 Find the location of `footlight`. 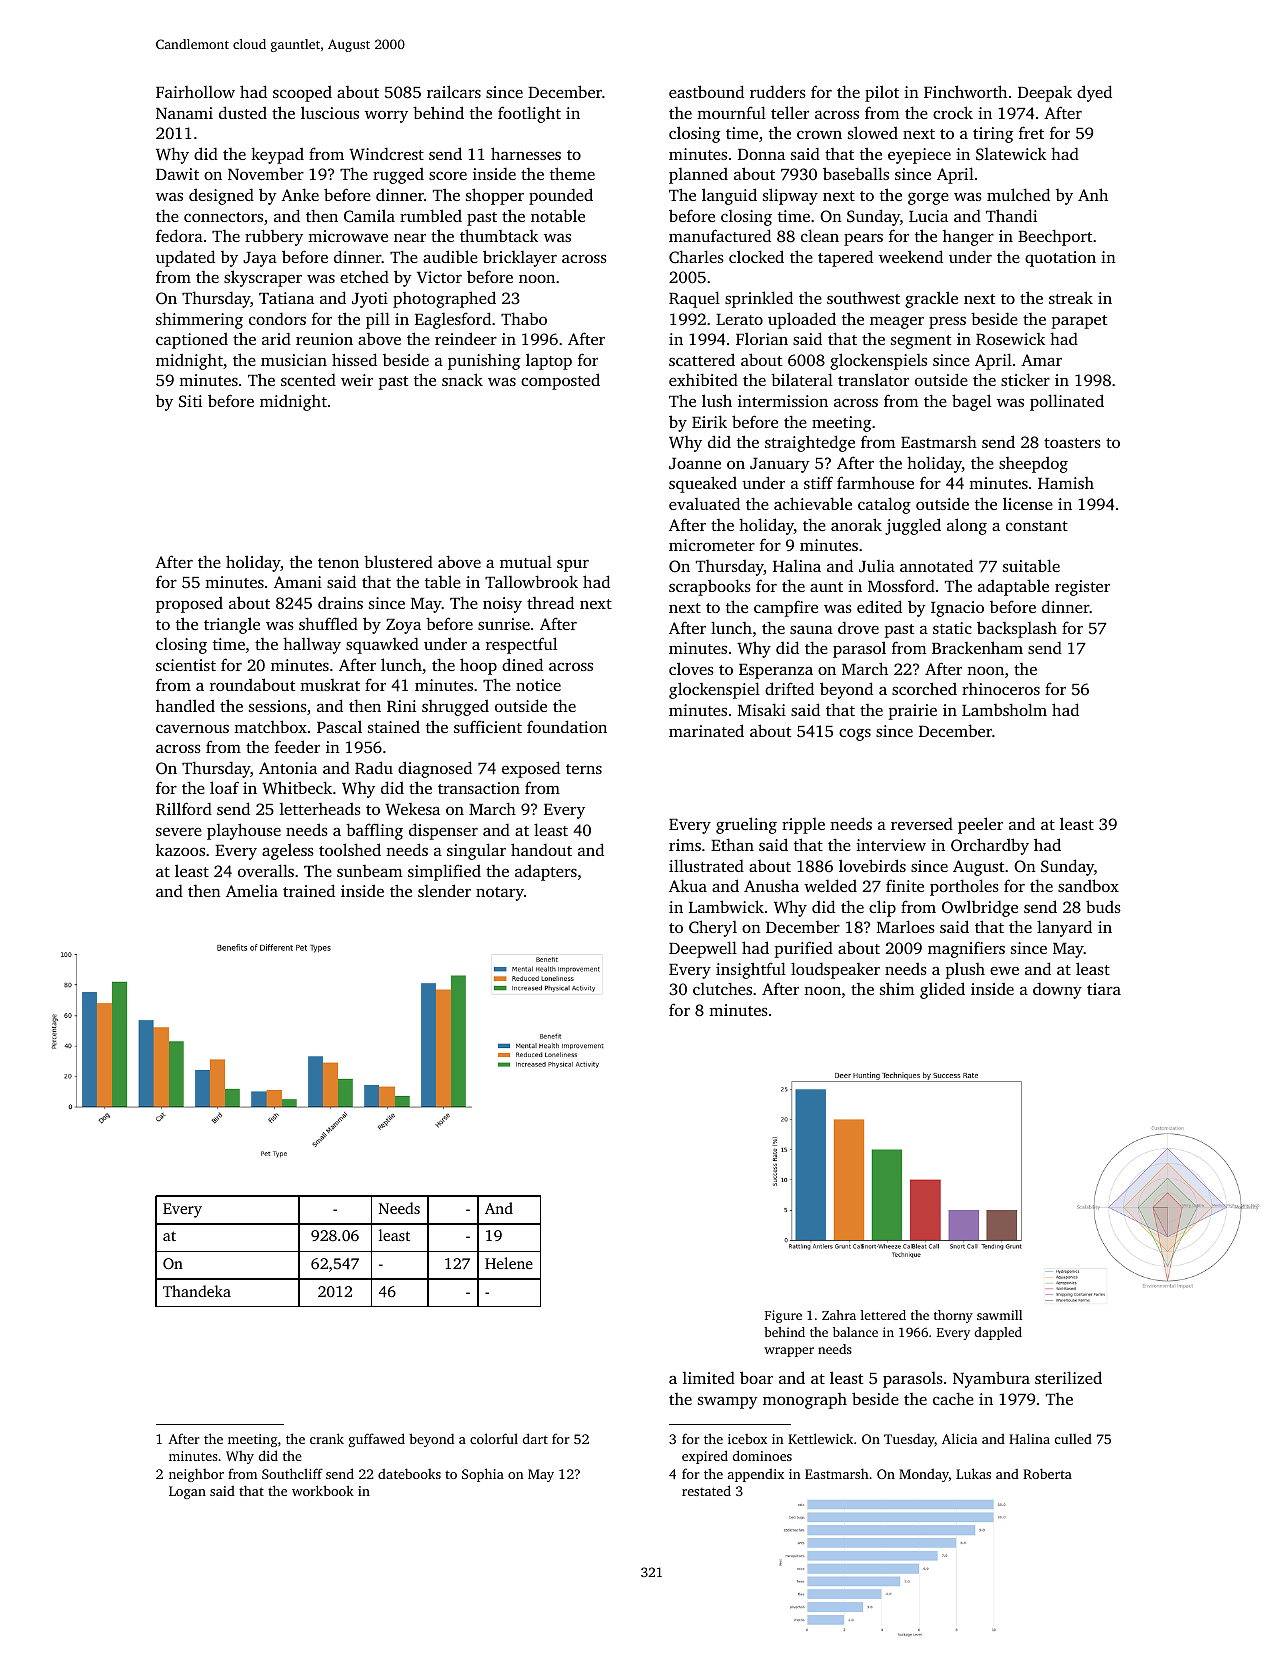

footlight is located at coordinates (529, 114).
